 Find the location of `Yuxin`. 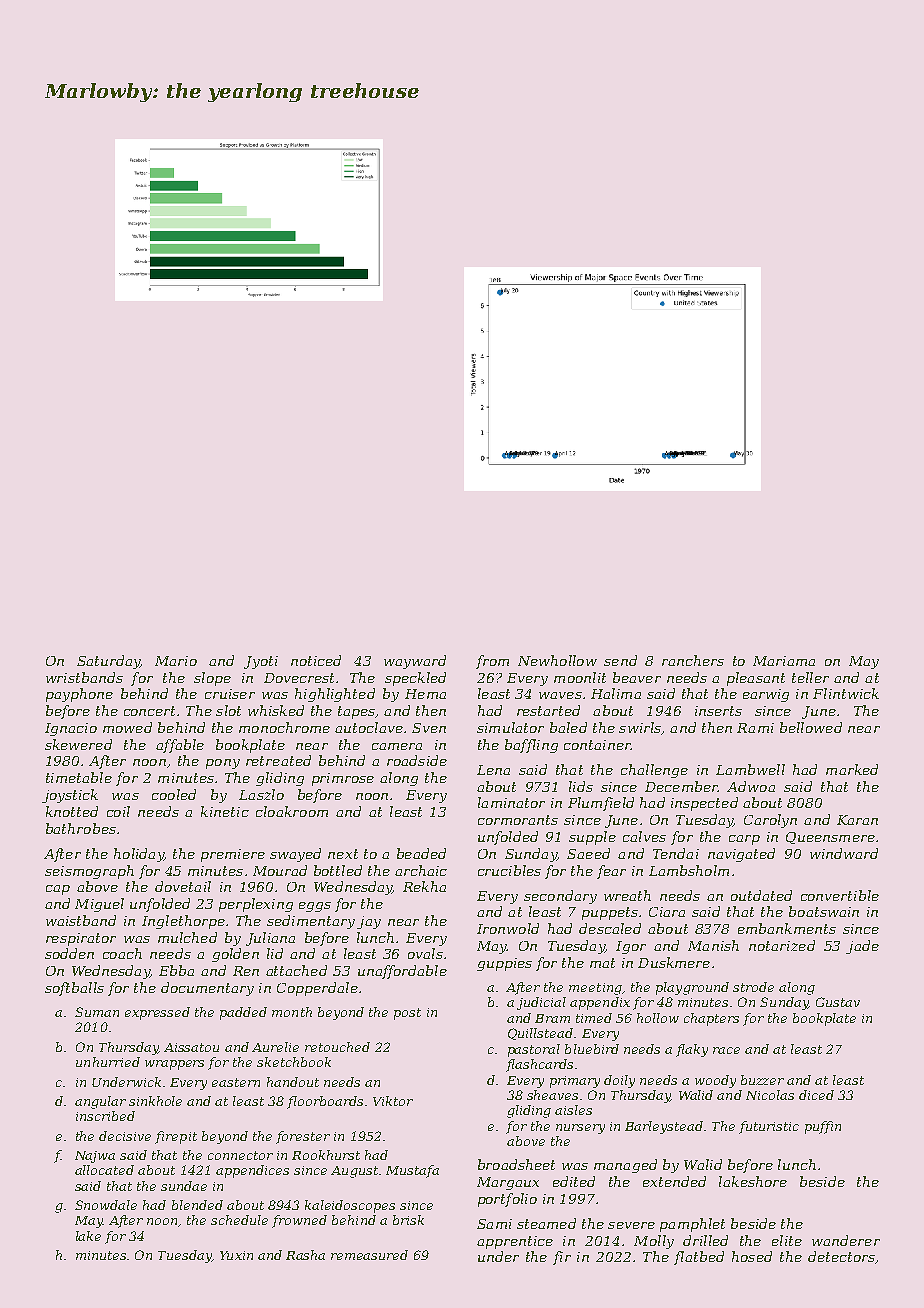

Yuxin is located at coordinates (236, 1255).
